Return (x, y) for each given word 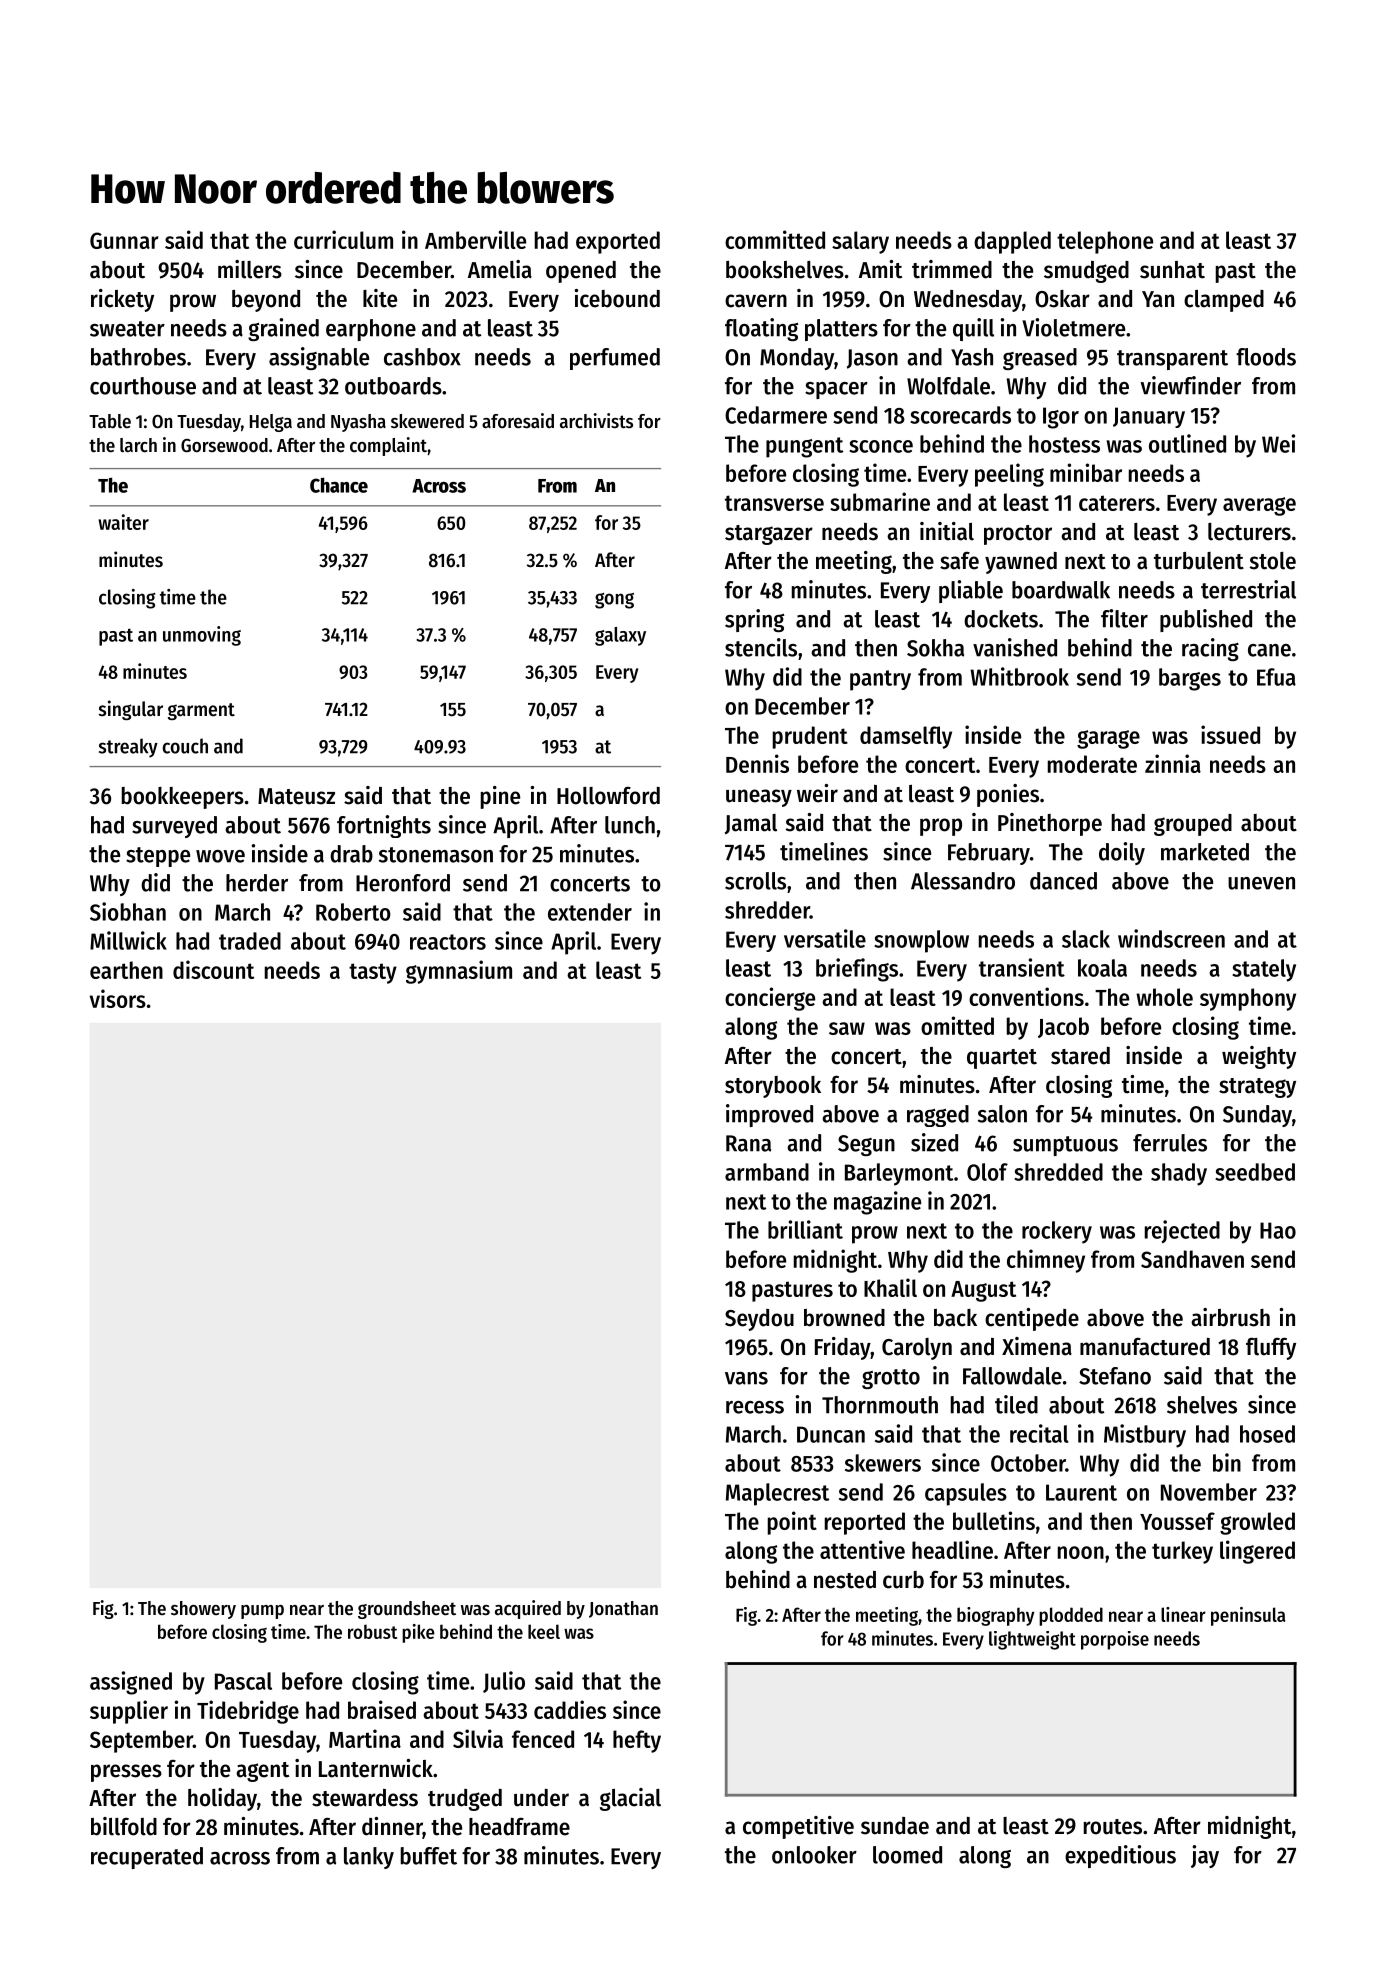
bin (1227, 1462)
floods (1266, 357)
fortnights (384, 826)
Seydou (759, 1320)
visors (118, 998)
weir (817, 793)
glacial (630, 1799)
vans (746, 1378)
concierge (770, 999)
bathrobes (138, 357)
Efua (1276, 677)
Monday (797, 359)
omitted (957, 1025)
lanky (369, 1858)
